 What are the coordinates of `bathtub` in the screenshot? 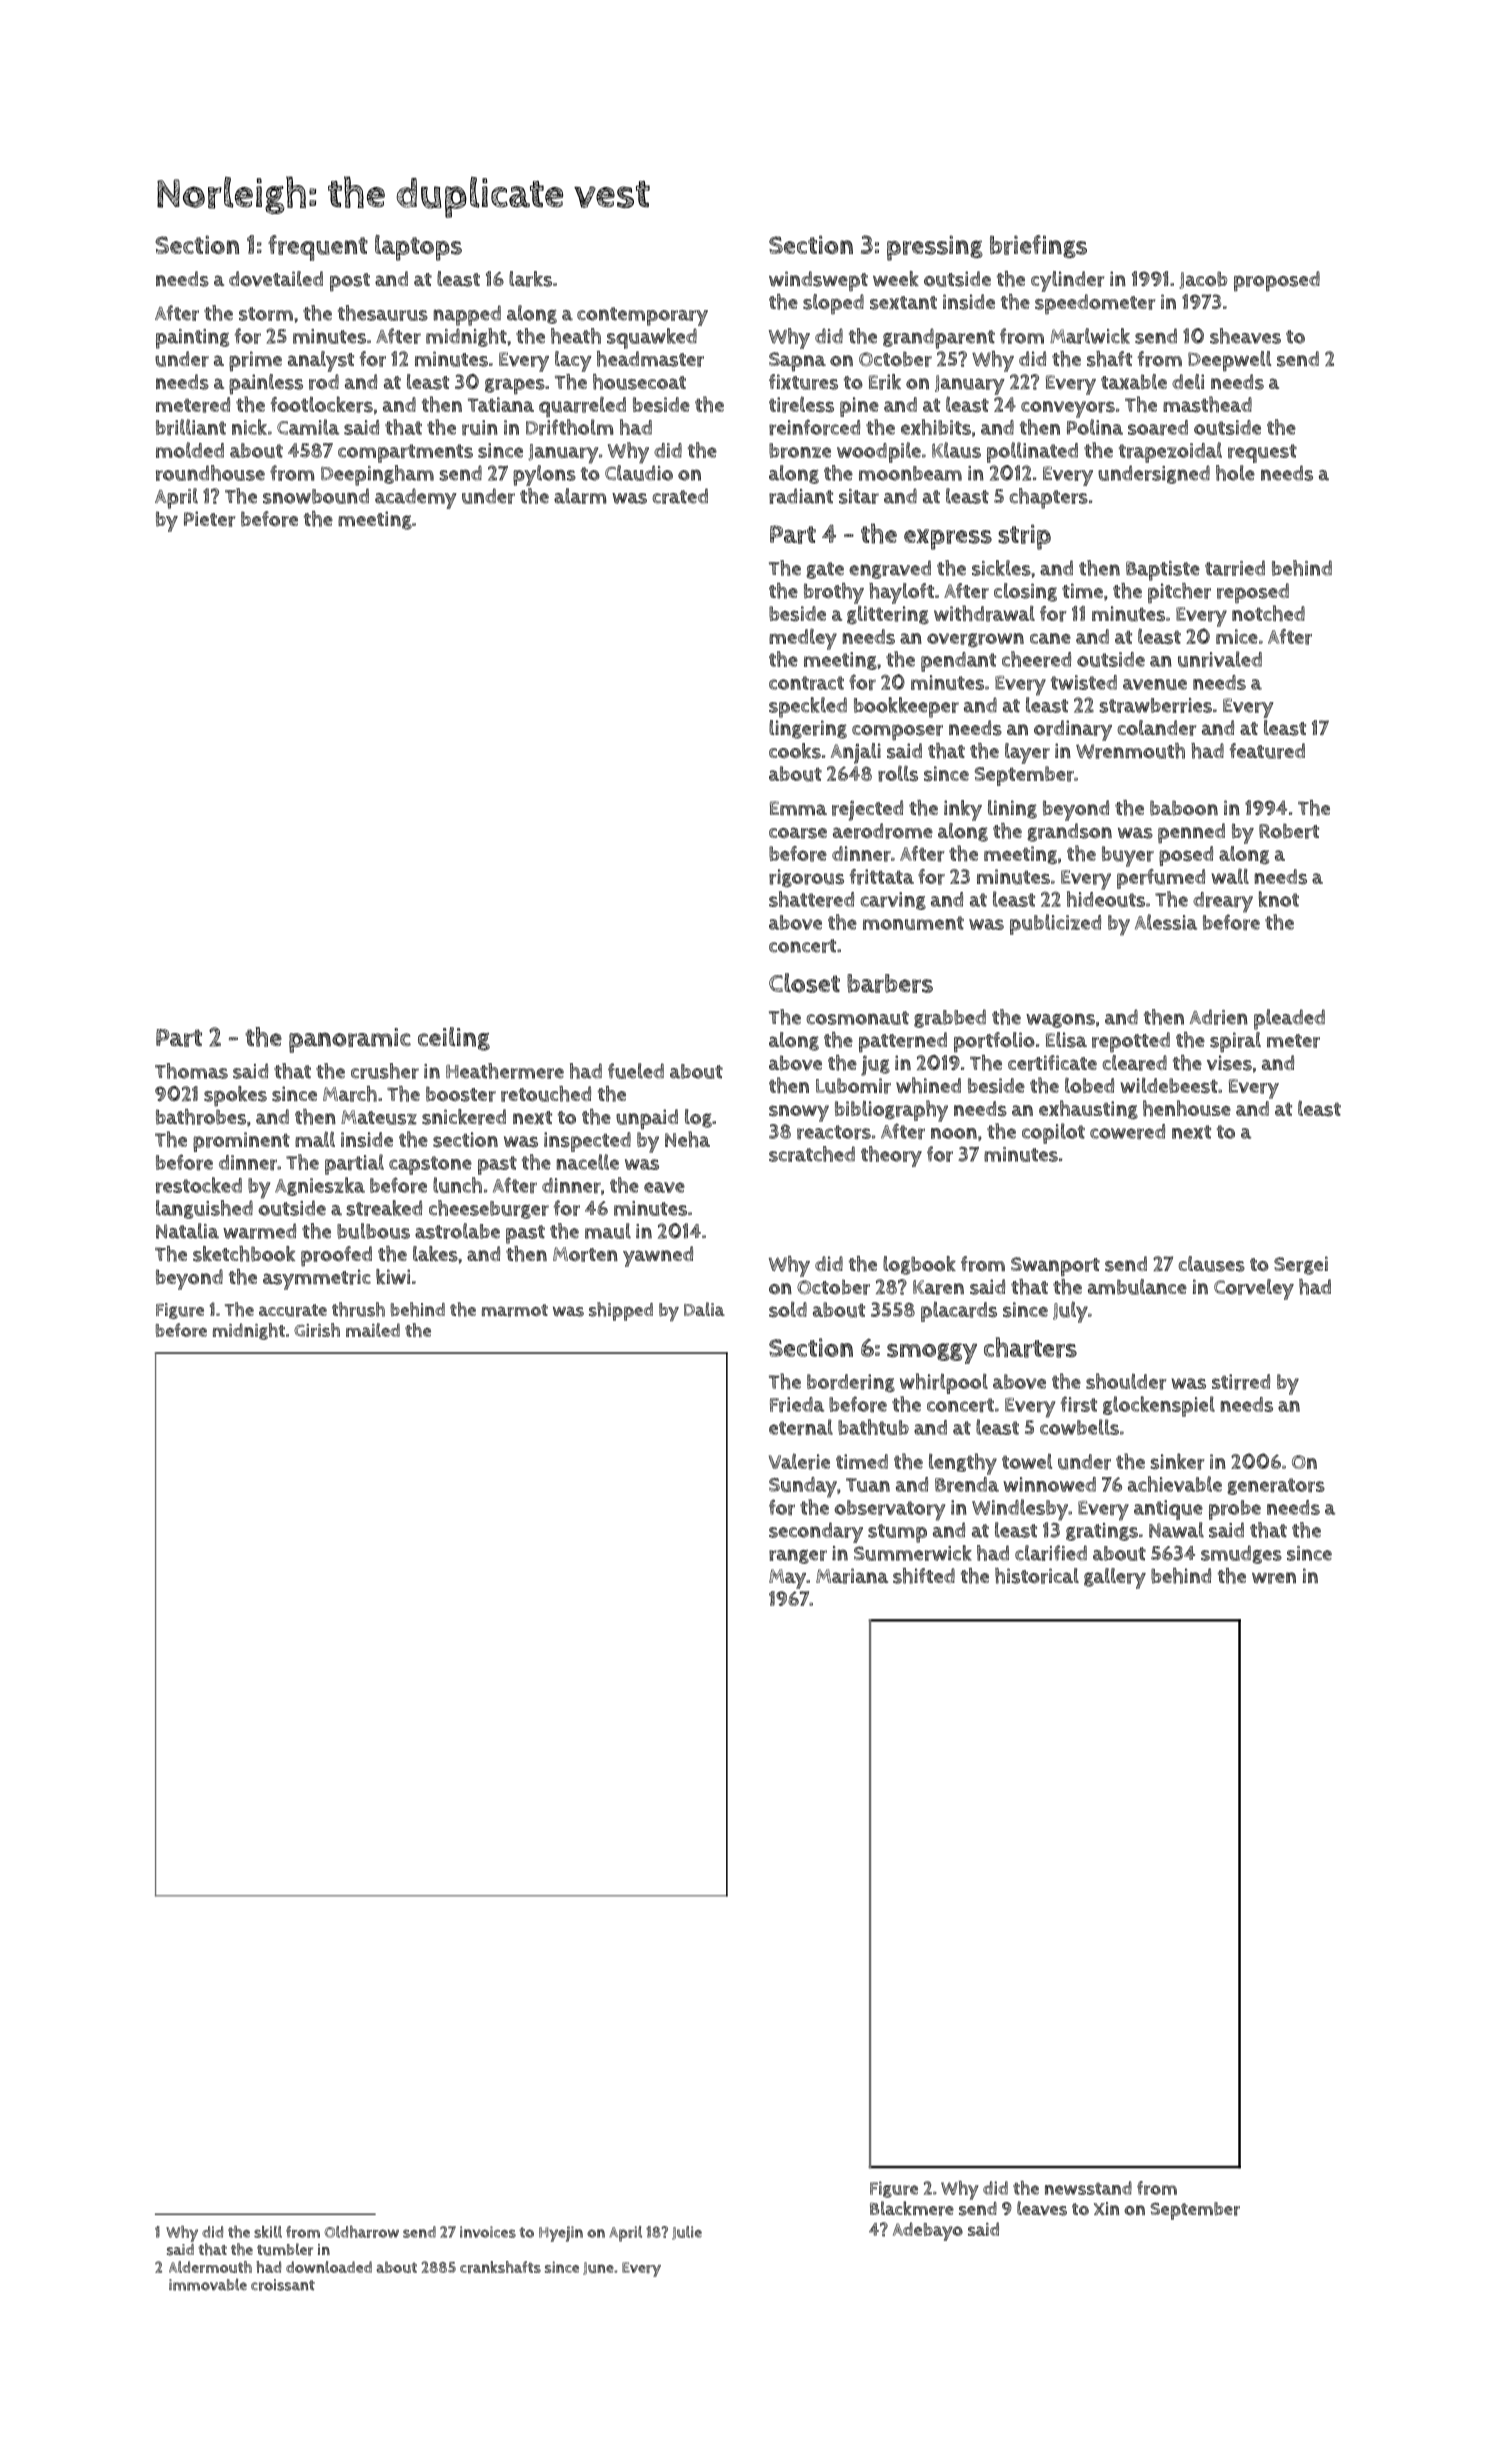 It's located at (873, 1427).
